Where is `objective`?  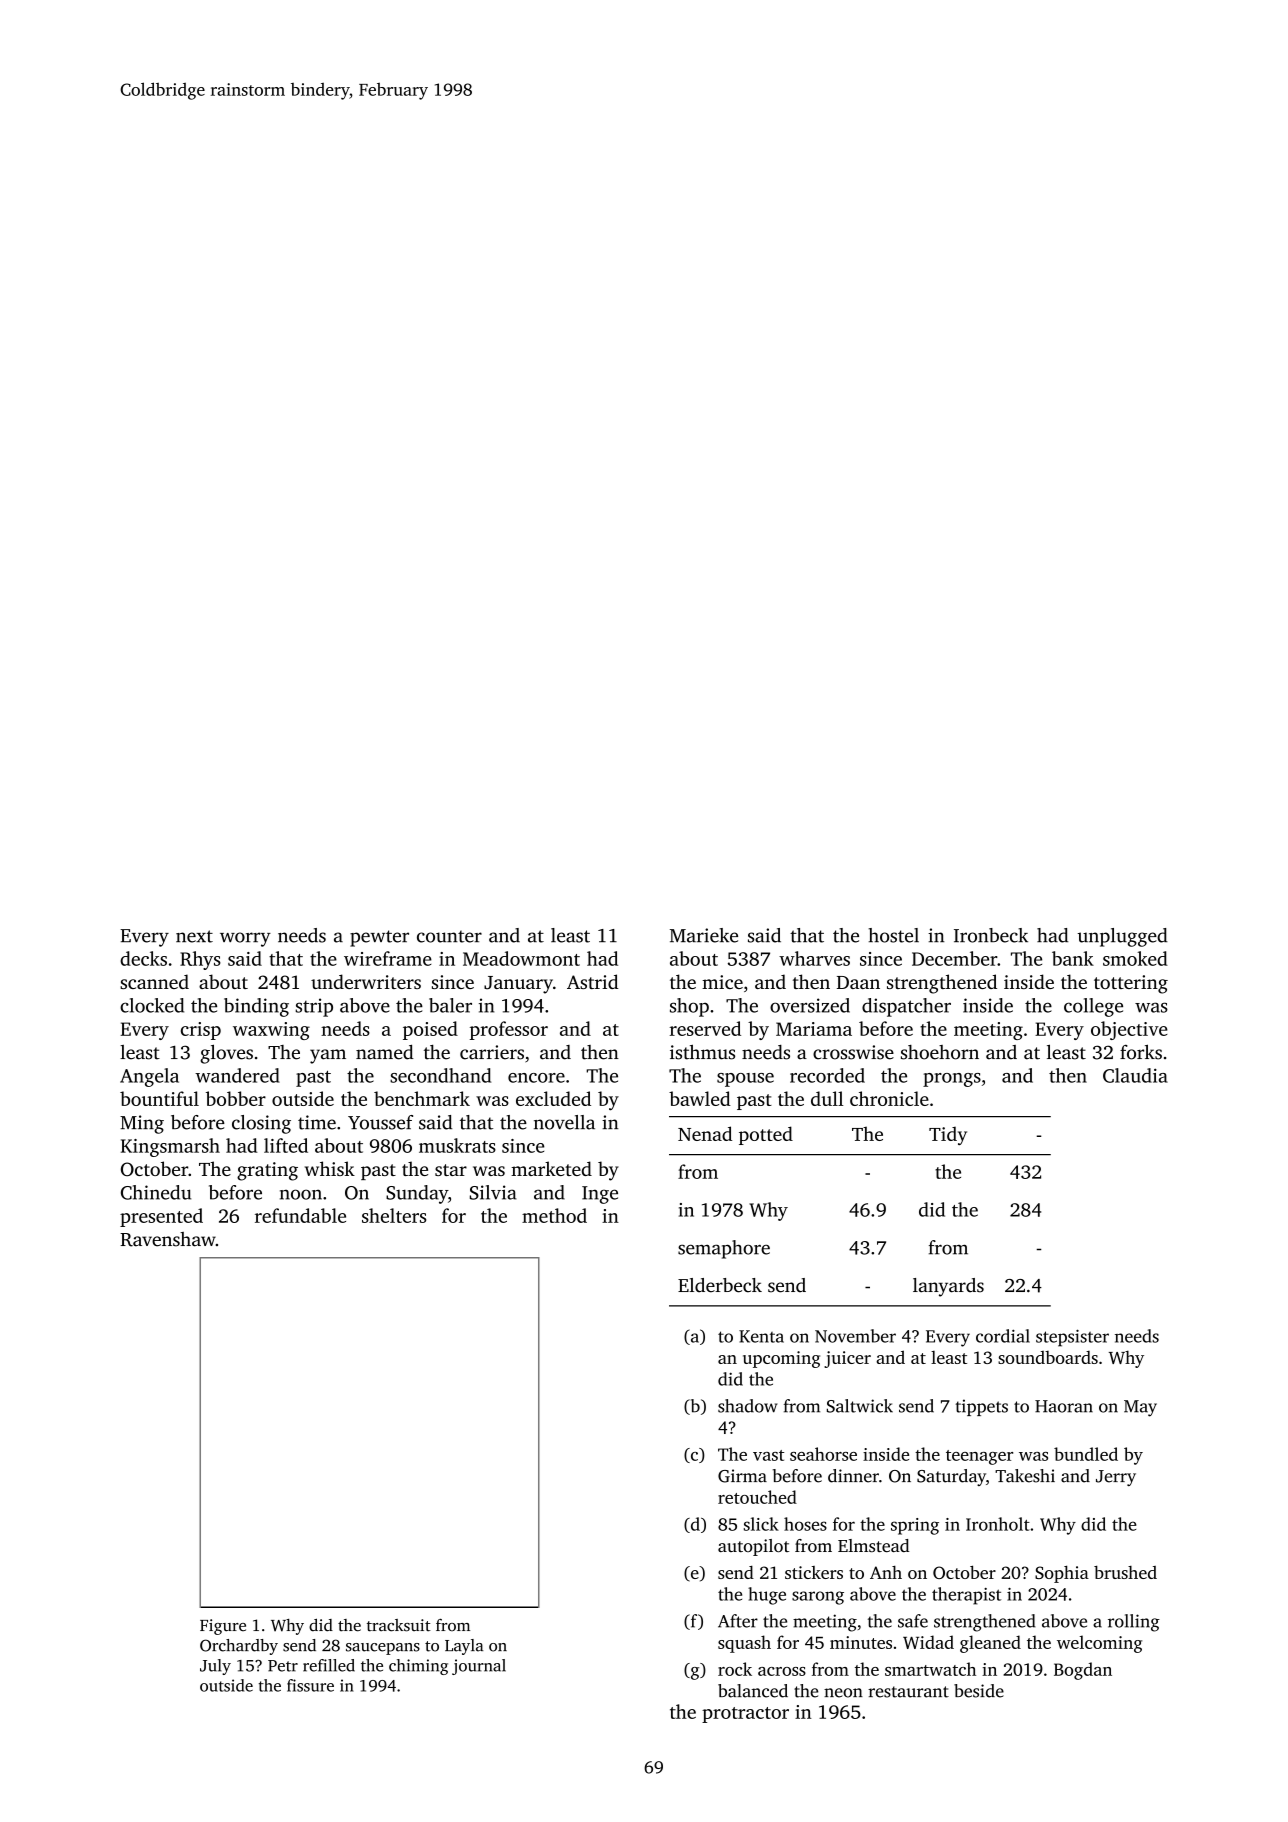 objective is located at coordinates (1129, 1030).
